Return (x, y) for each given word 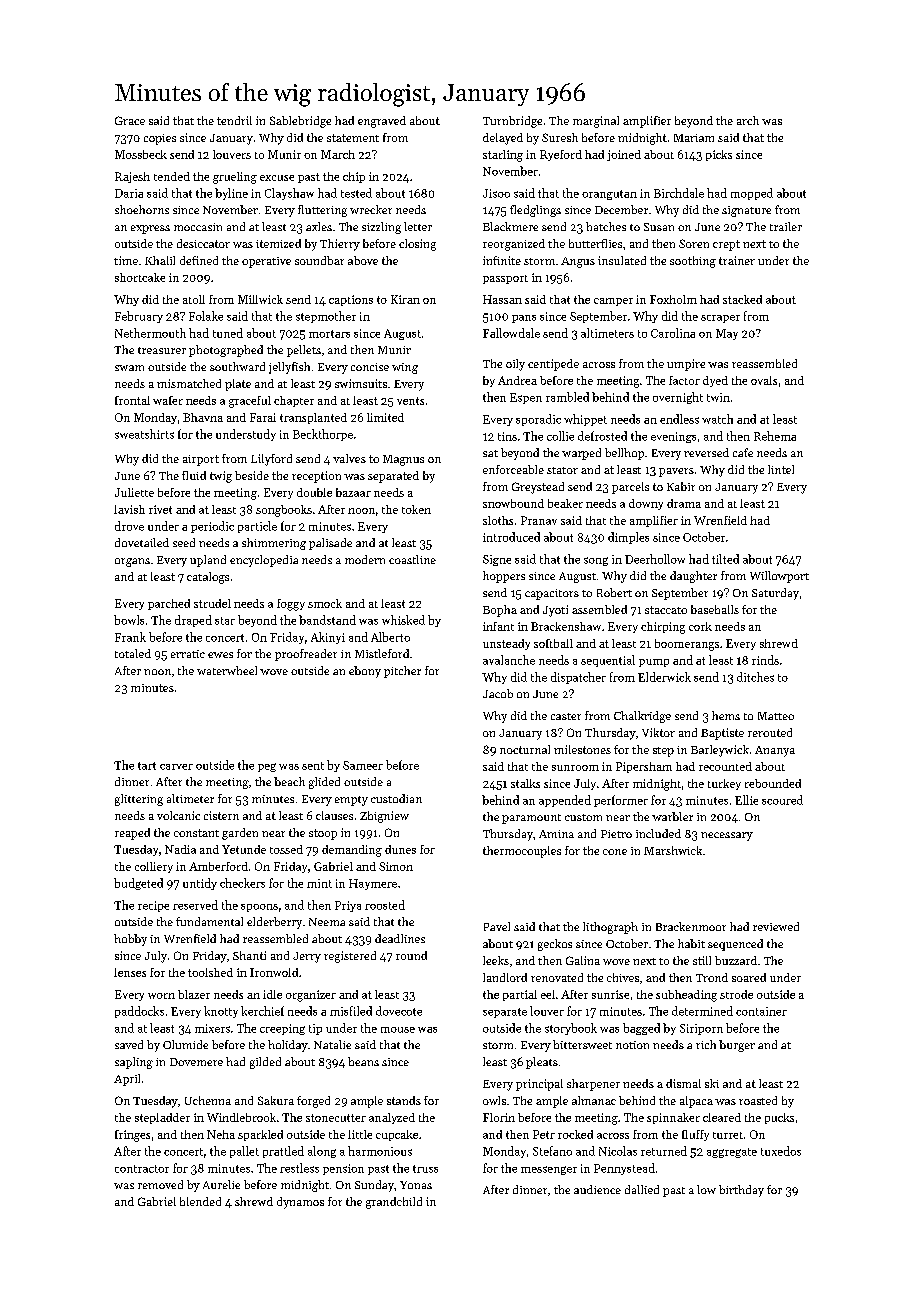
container (761, 1011)
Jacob (498, 693)
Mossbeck (141, 154)
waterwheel (227, 670)
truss (425, 1169)
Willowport (779, 577)
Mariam (694, 138)
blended (200, 1201)
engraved (382, 122)
